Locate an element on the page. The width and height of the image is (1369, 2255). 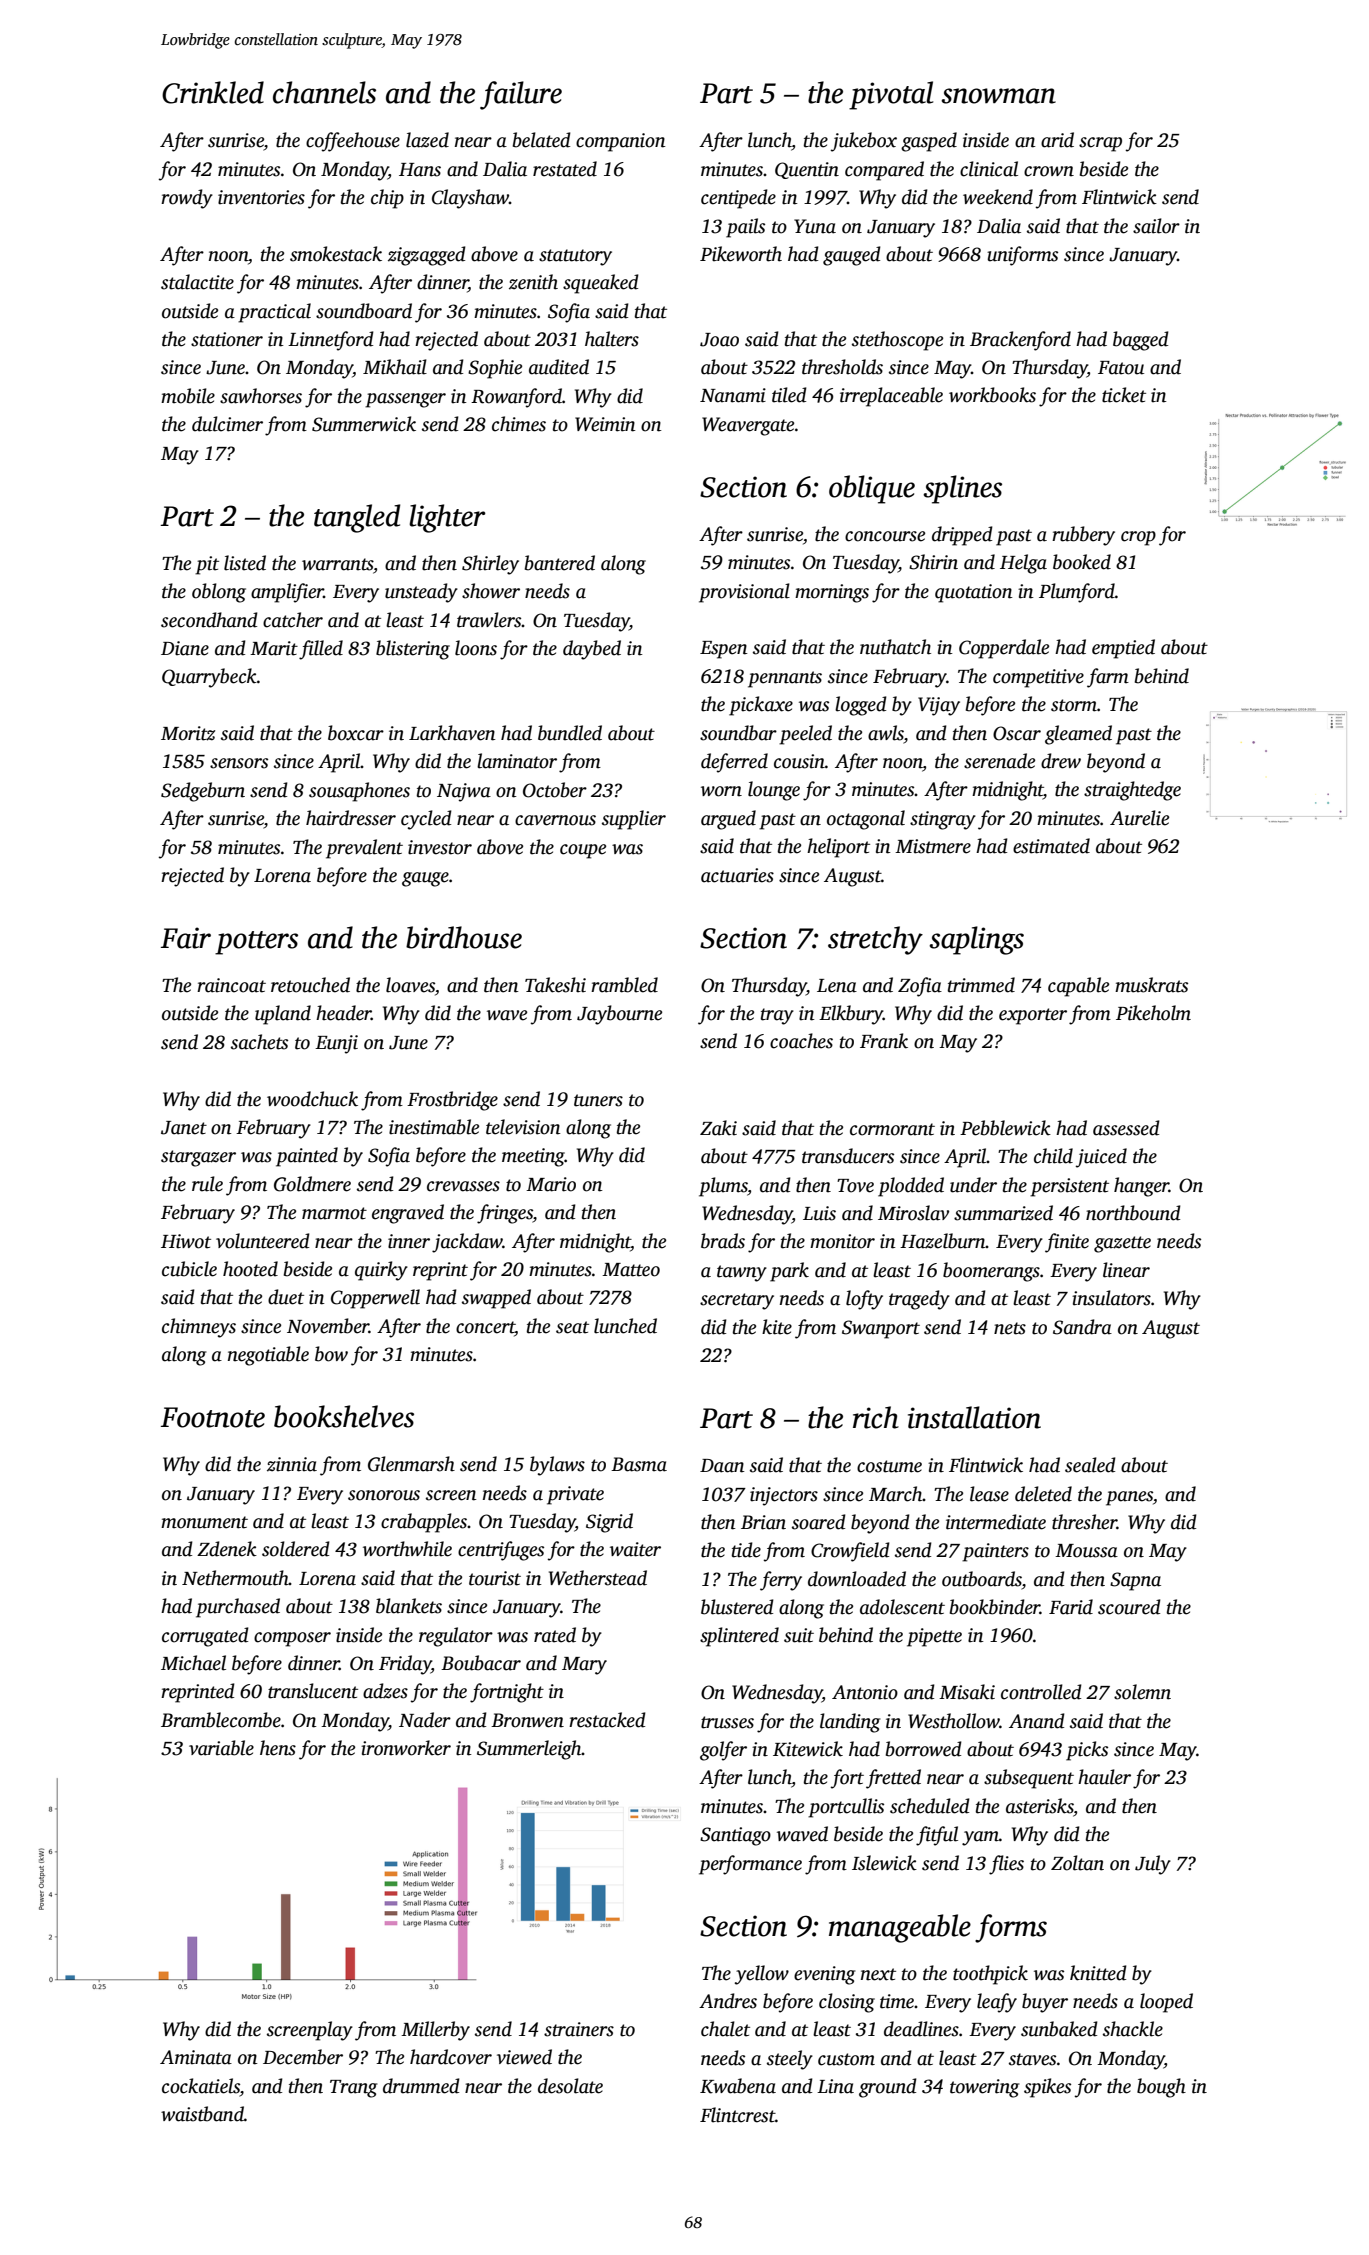
park is located at coordinates (789, 1272).
